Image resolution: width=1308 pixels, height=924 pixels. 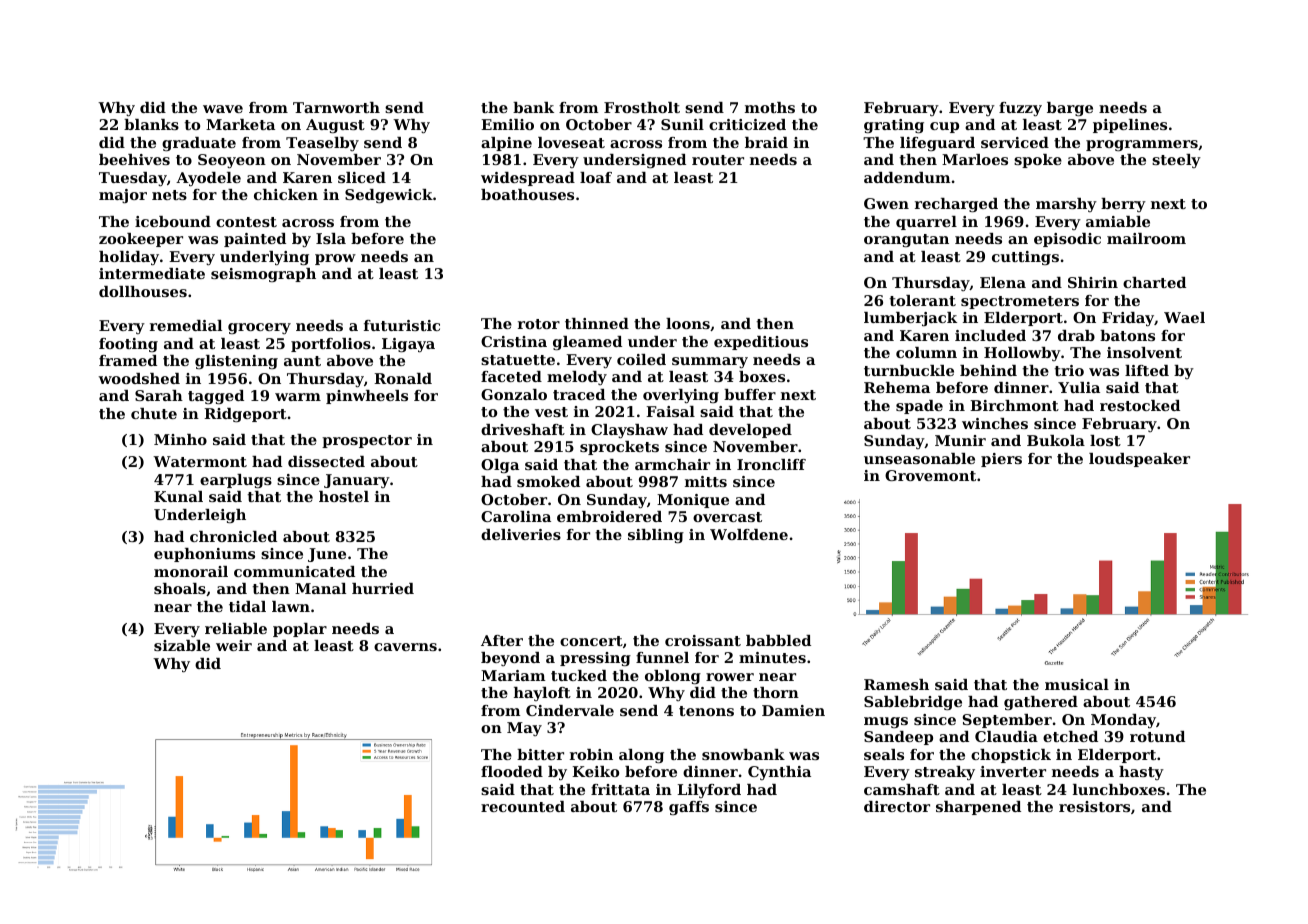 What do you see at coordinates (1020, 109) in the screenshot?
I see `fuzzy` at bounding box center [1020, 109].
